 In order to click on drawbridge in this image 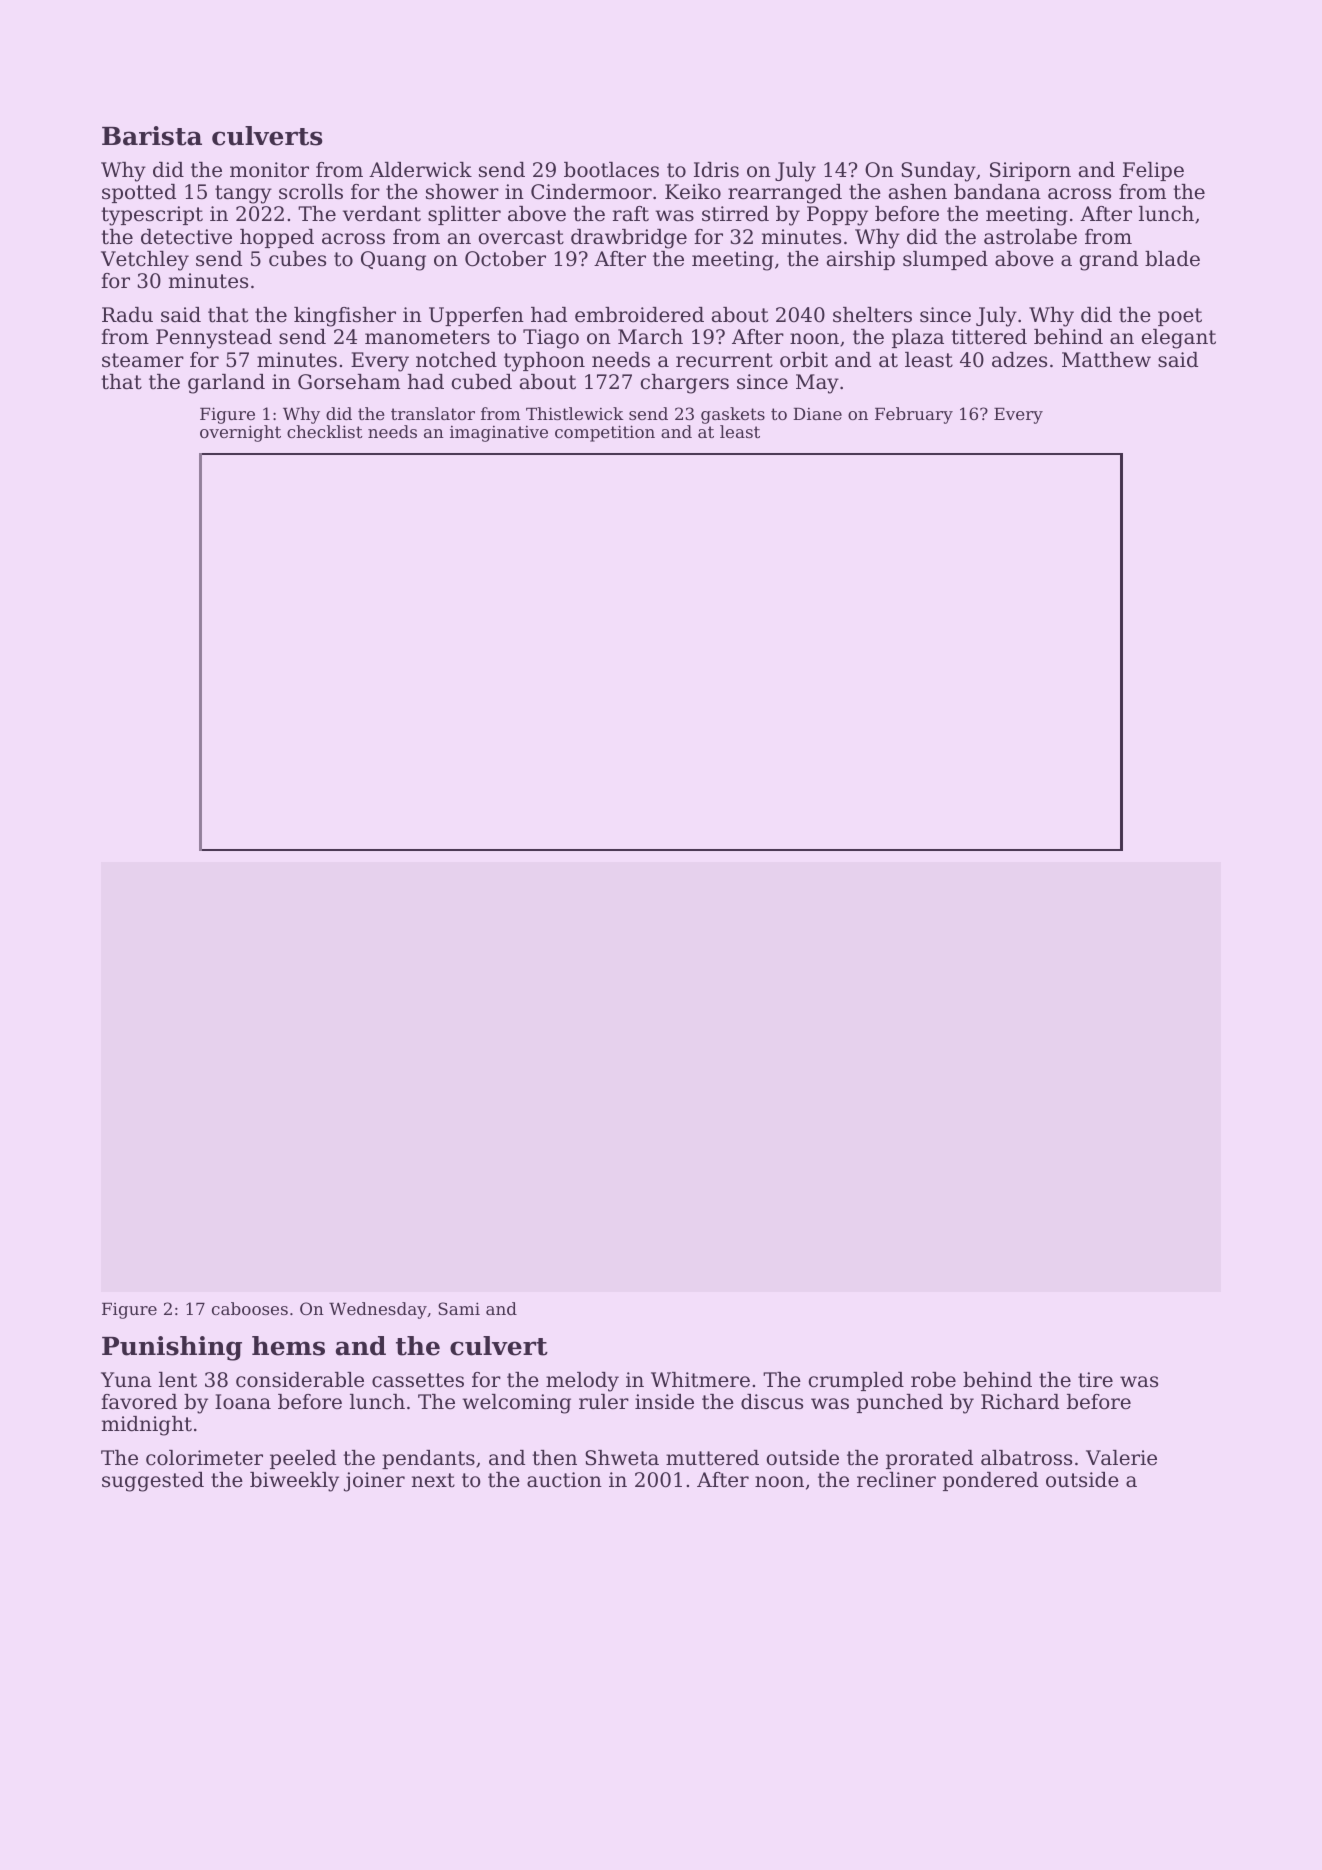, I will do `click(629, 239)`.
